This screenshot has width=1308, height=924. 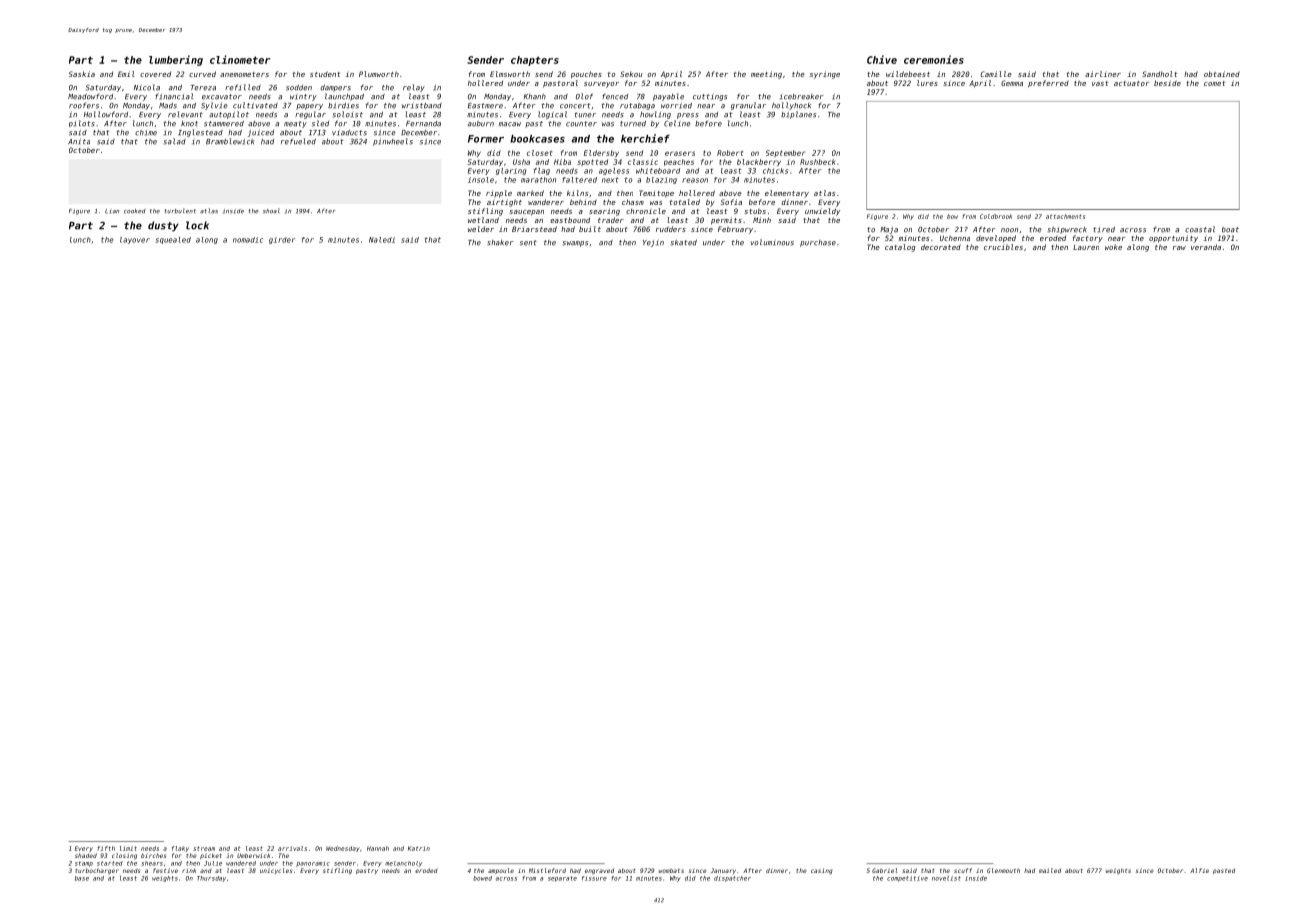 I want to click on novelist, so click(x=946, y=878).
